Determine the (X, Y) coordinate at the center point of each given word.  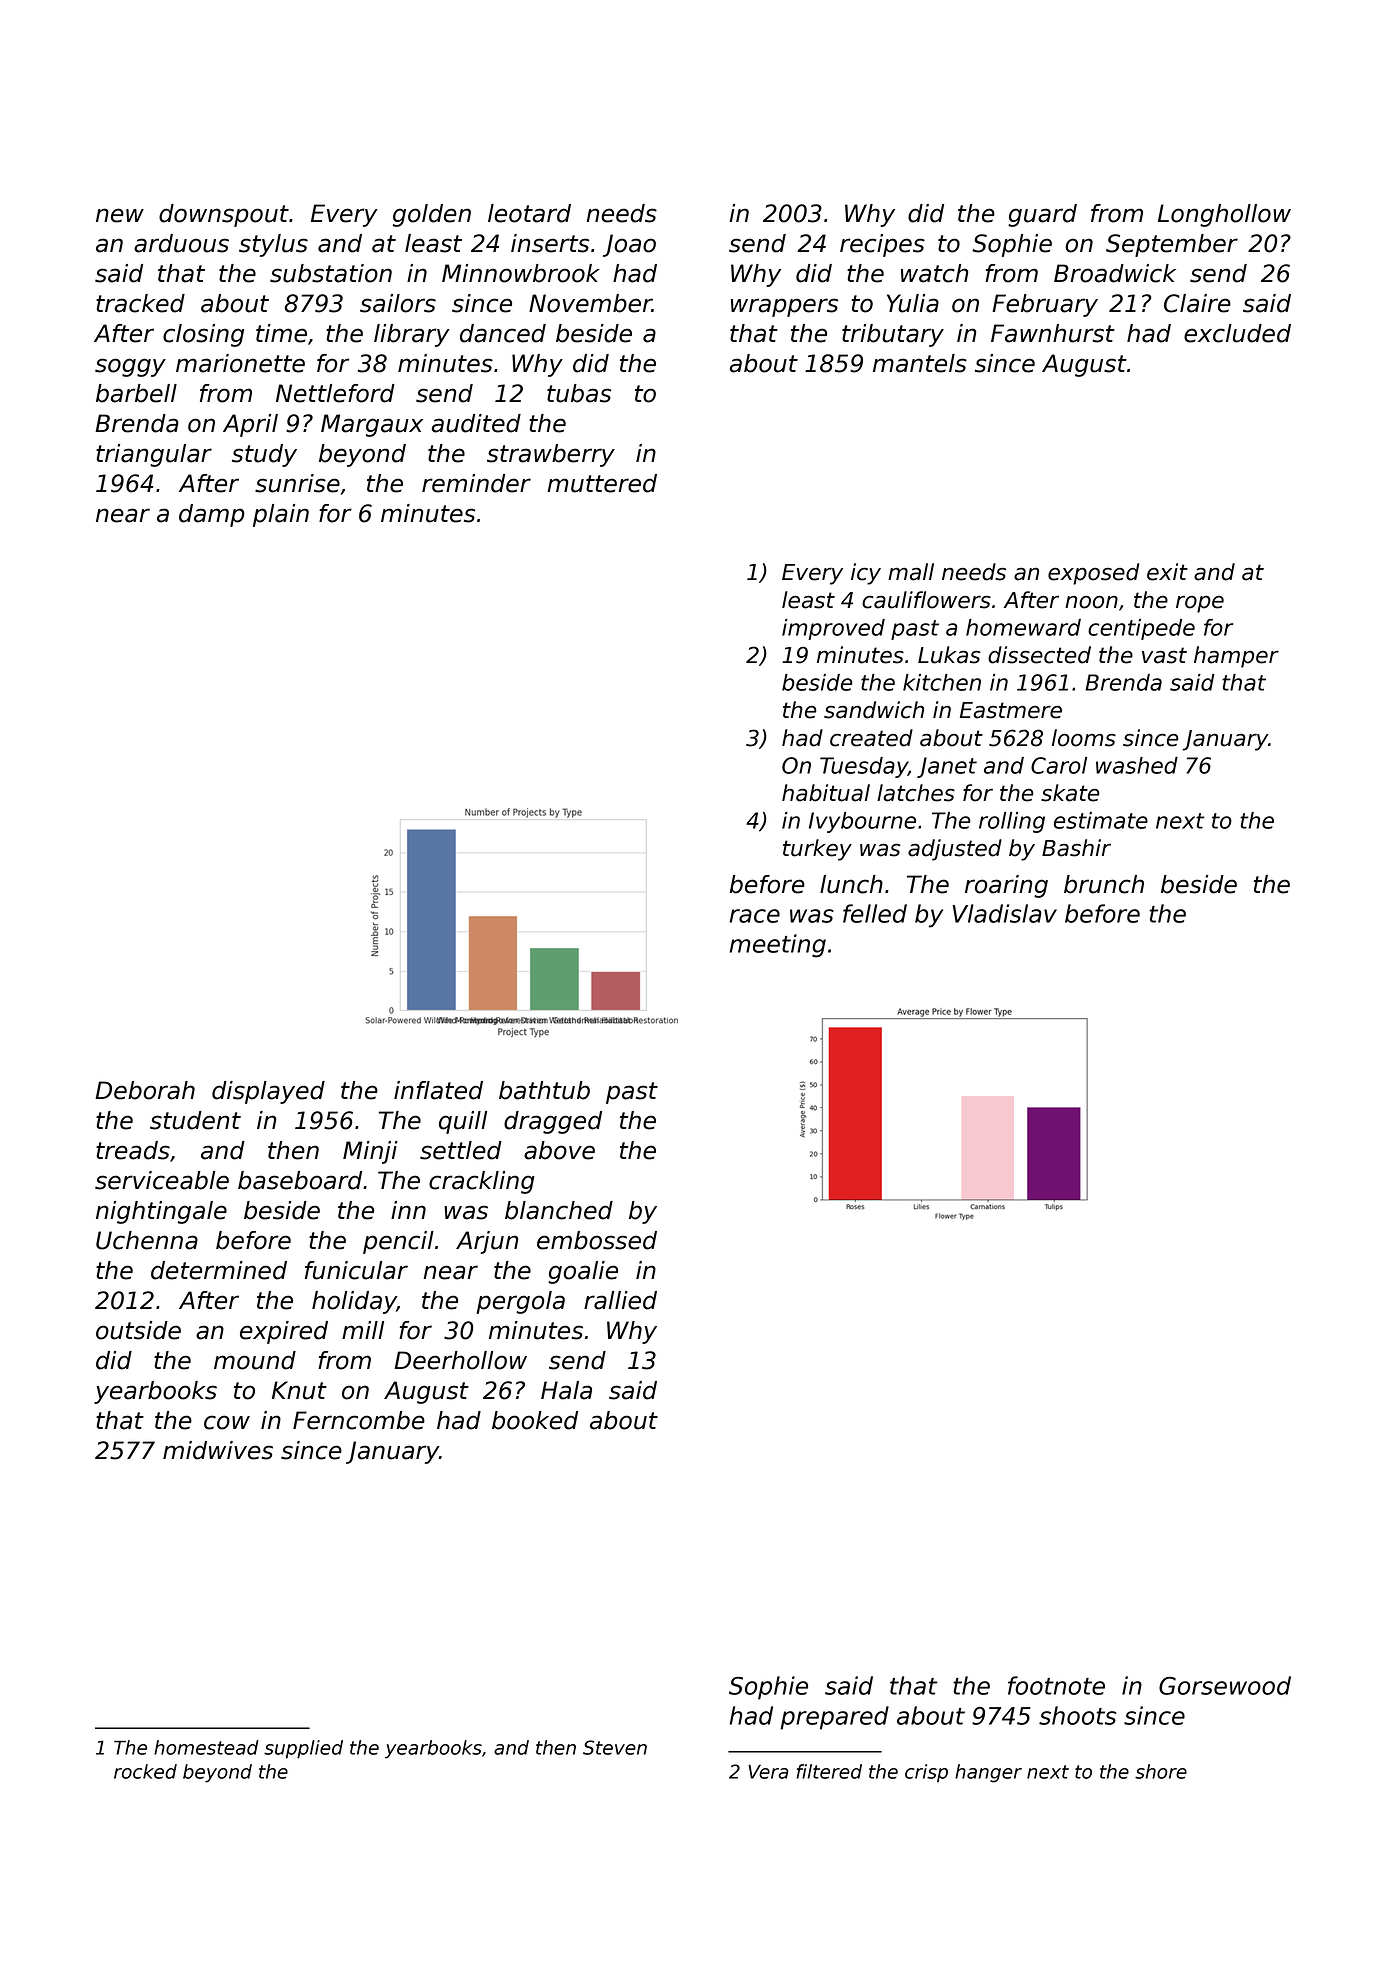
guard (1042, 215)
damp (212, 515)
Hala (566, 1390)
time (281, 333)
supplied (303, 1749)
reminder (476, 483)
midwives (218, 1450)
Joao (629, 245)
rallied (620, 1300)
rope (1200, 604)
